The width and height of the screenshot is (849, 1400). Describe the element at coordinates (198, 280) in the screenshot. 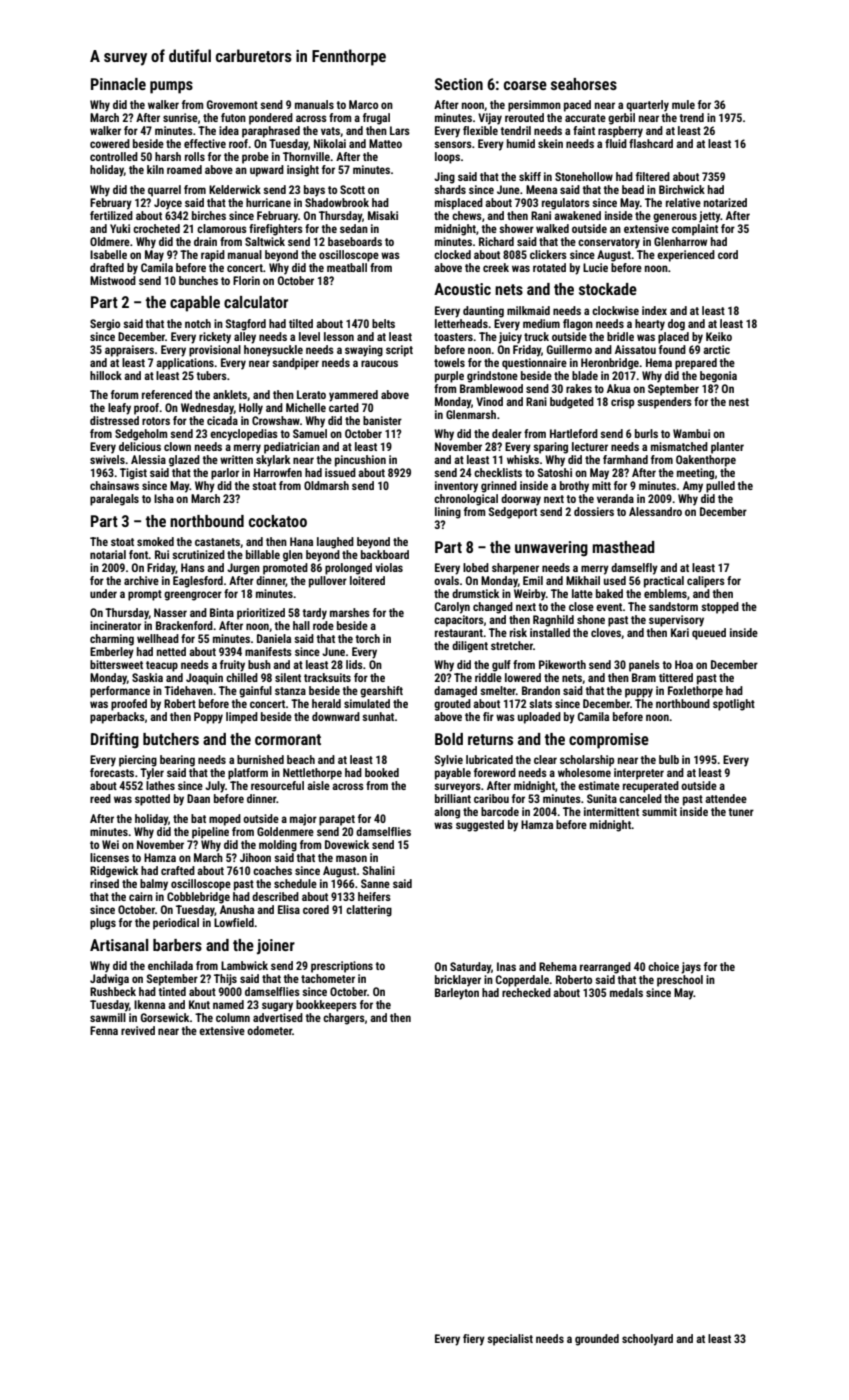

I see `bunches` at that location.
